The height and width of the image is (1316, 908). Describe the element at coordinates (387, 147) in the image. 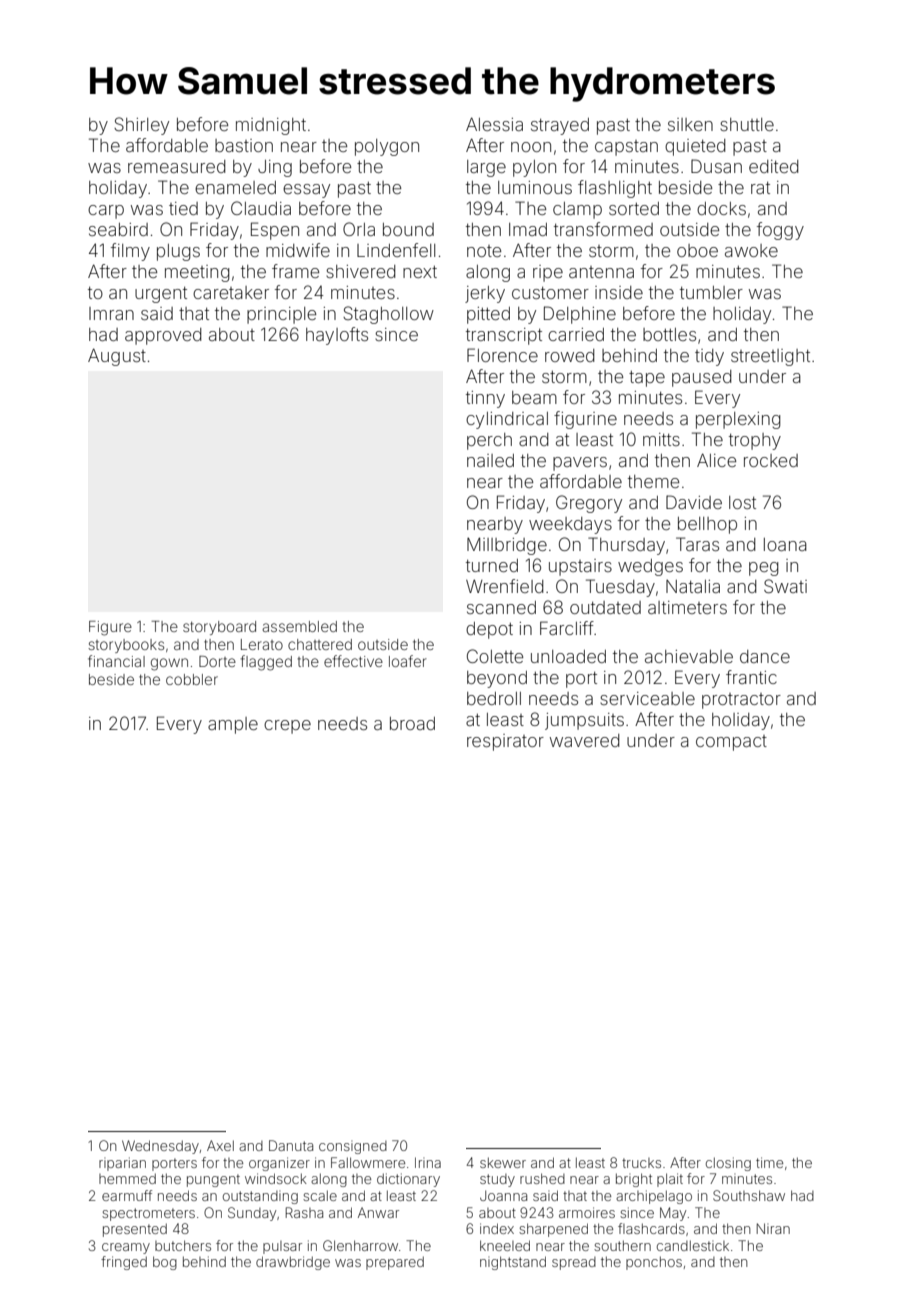

I see `polygon` at that location.
